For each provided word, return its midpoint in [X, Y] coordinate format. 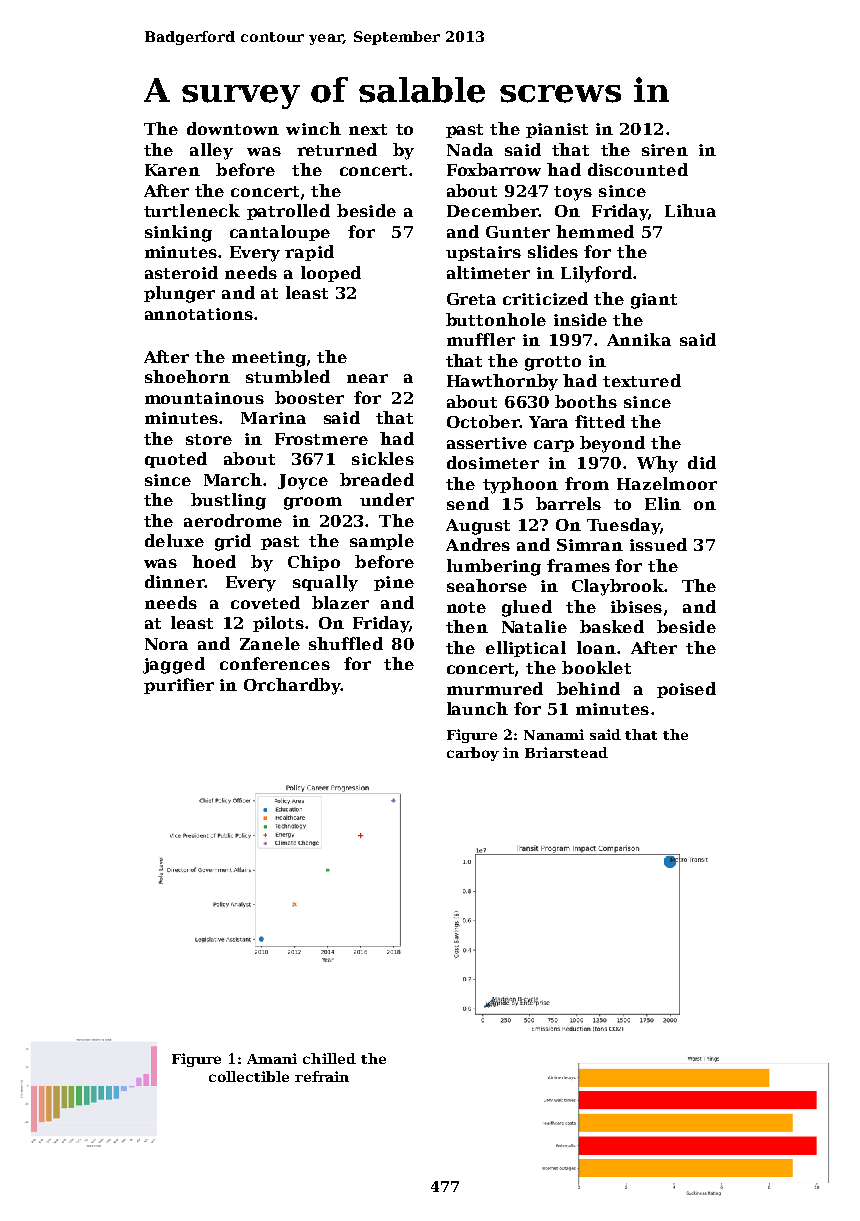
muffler [481, 339]
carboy [473, 754]
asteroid [181, 272]
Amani [272, 1058]
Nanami [554, 734]
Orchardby [292, 686]
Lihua [690, 210]
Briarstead [566, 752]
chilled [329, 1058]
